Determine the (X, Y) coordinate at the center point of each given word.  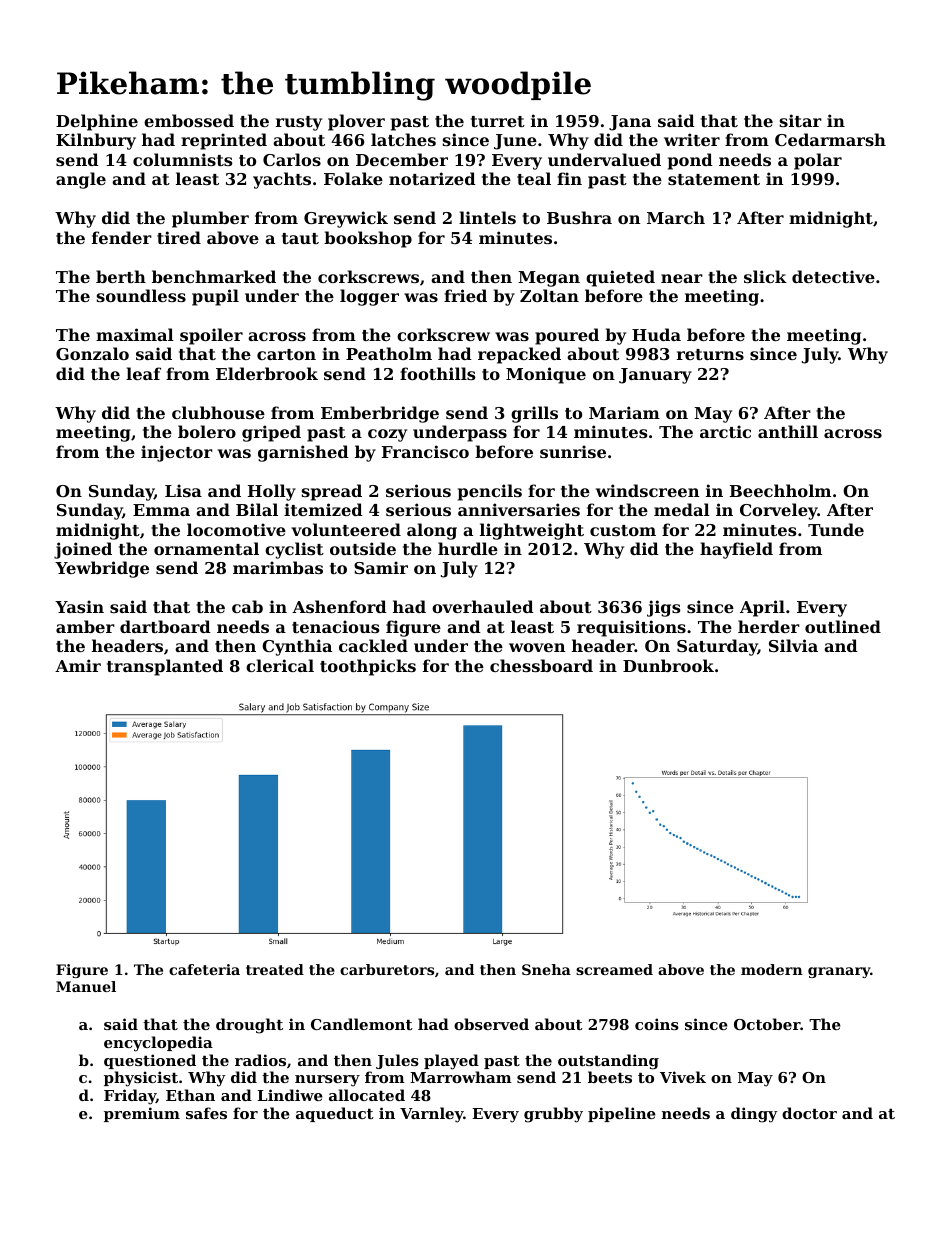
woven (537, 647)
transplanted (165, 667)
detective (833, 276)
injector (177, 453)
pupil (215, 297)
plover (356, 122)
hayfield (736, 550)
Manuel (86, 986)
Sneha (546, 969)
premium (142, 1114)
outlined (843, 626)
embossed (189, 120)
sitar (801, 120)
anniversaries (519, 509)
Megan (549, 279)
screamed (614, 969)
